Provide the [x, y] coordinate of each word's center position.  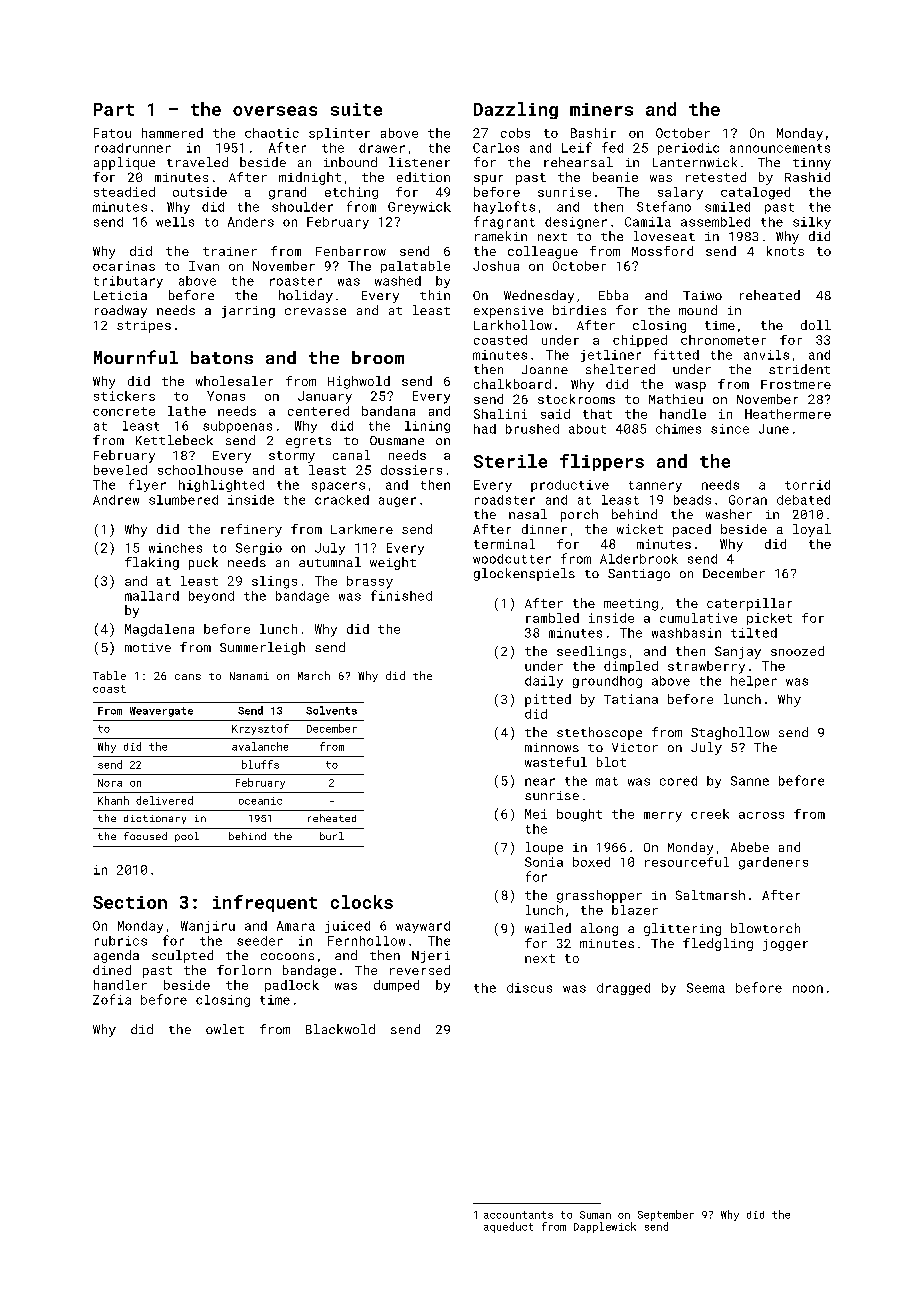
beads [692, 500]
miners [601, 109]
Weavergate [161, 712]
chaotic [272, 133]
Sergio [259, 549]
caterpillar [749, 604]
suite [356, 109]
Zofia [112, 999]
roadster [505, 500]
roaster [296, 281]
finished [401, 595]
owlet [225, 1029]
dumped [396, 986]
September [666, 1215]
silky [812, 223]
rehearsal [578, 162]
